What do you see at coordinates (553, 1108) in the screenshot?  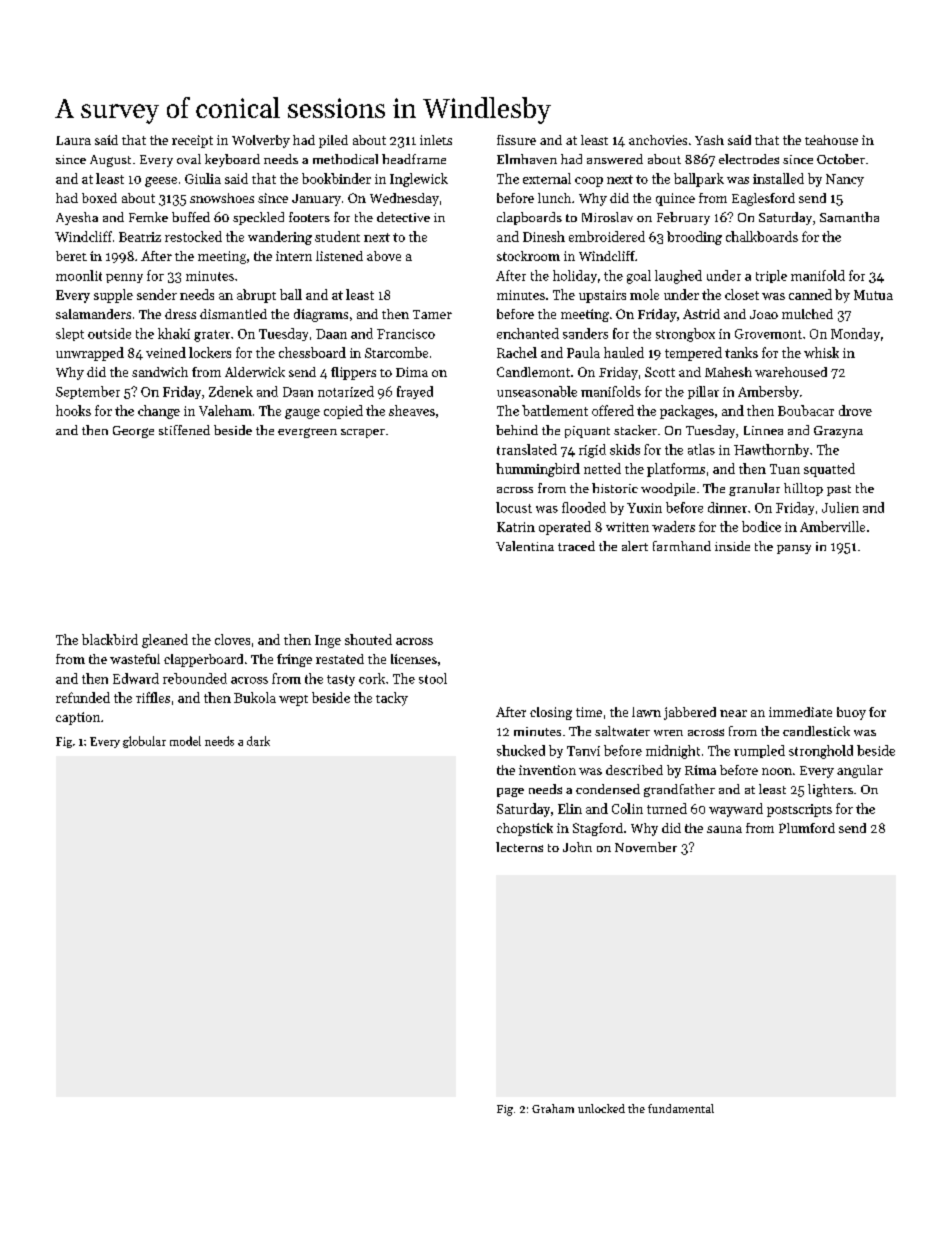 I see `Graham` at bounding box center [553, 1108].
